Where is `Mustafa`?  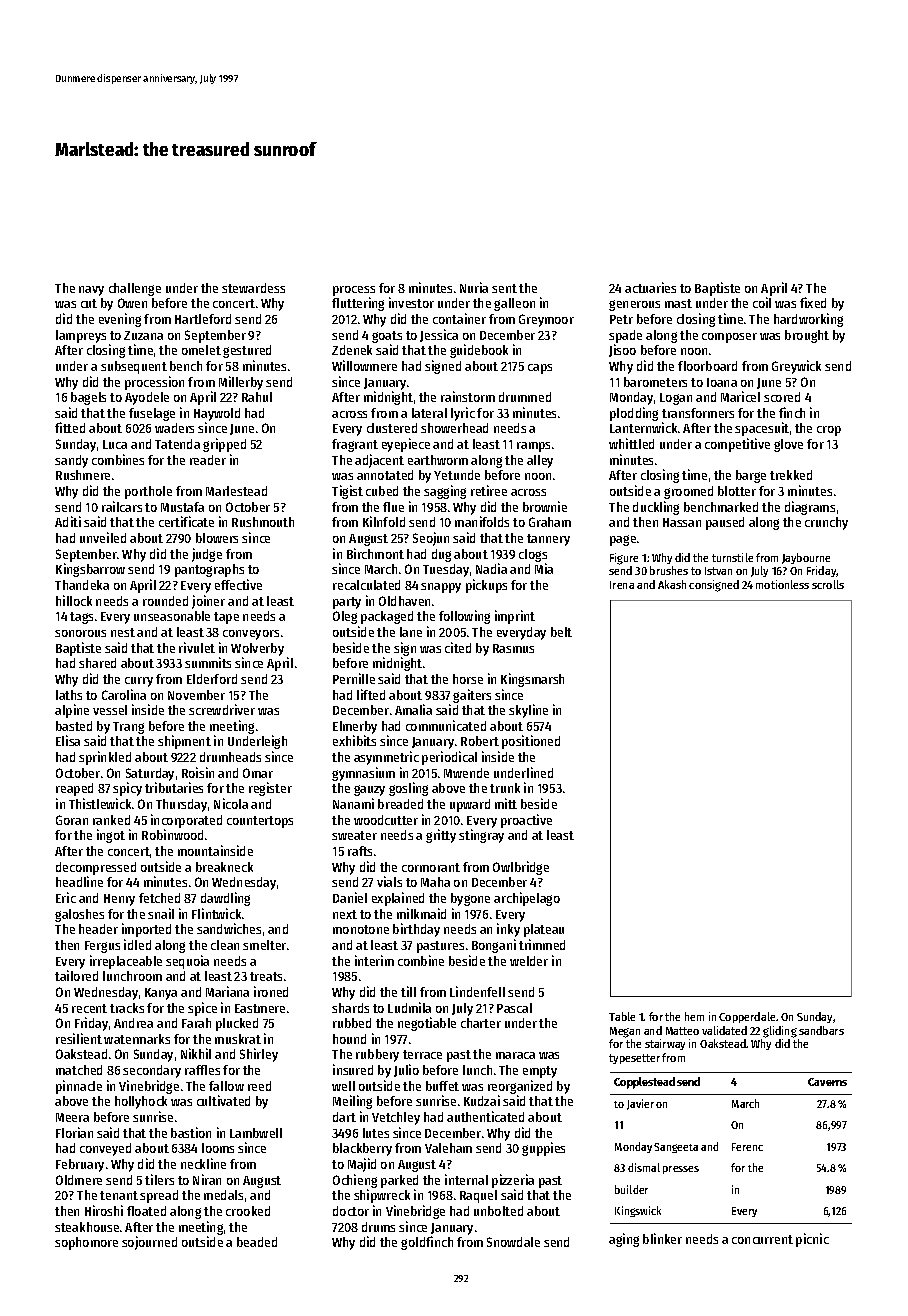 Mustafa is located at coordinates (182, 507).
